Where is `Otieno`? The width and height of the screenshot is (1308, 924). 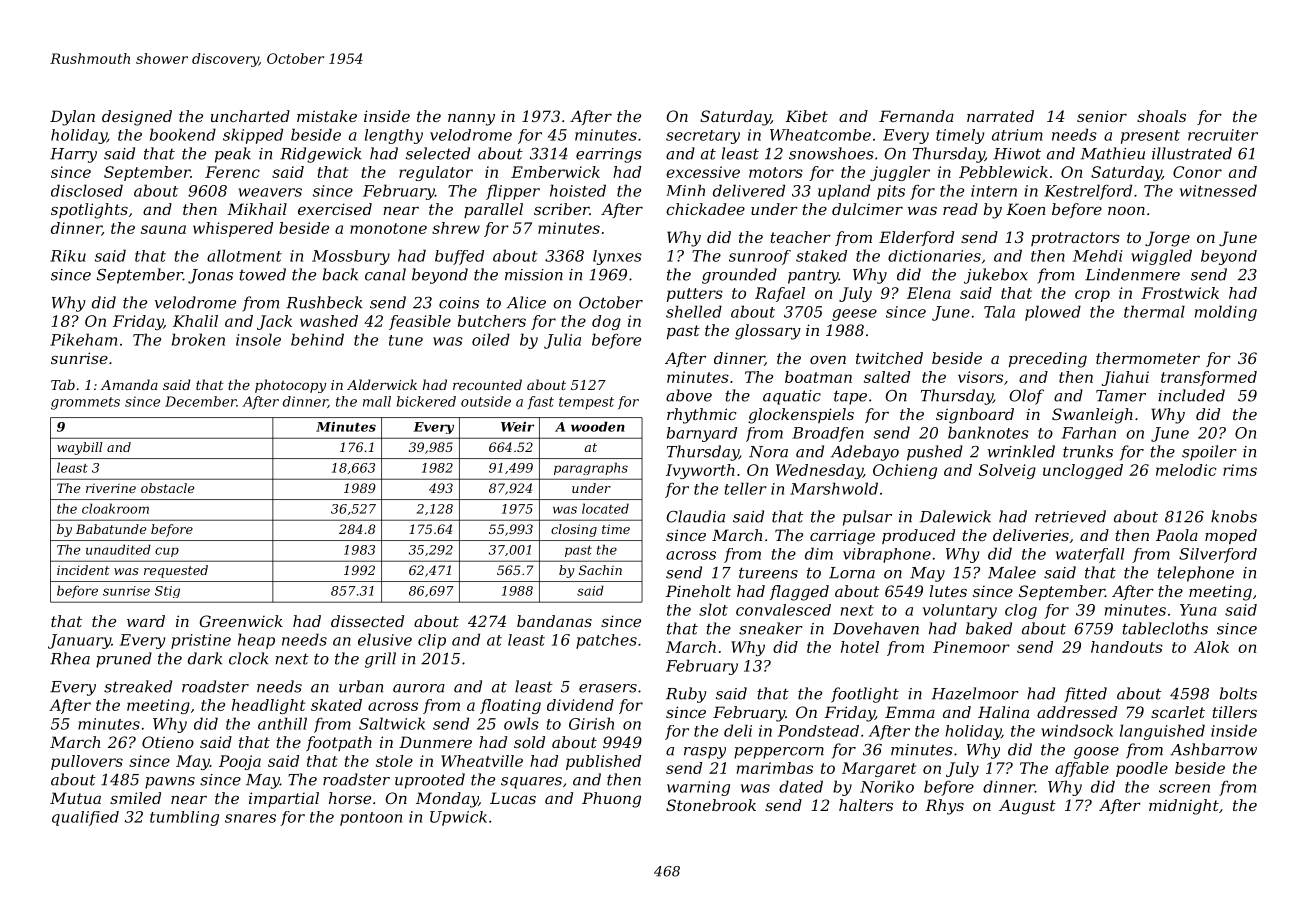 Otieno is located at coordinates (168, 742).
